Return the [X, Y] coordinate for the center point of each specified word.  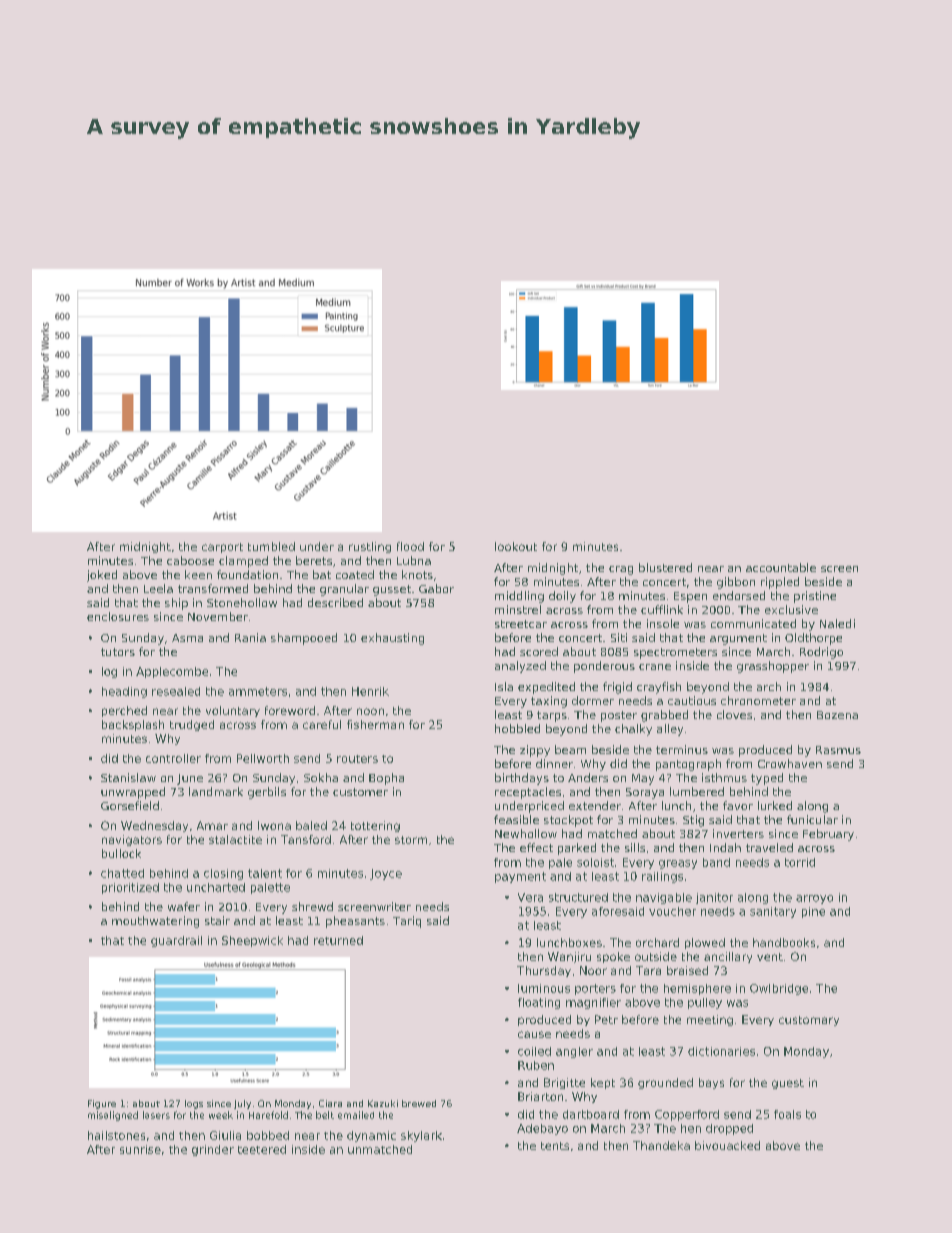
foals [787, 1114]
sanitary [773, 912]
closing [223, 874]
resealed [176, 691]
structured [578, 897]
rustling [370, 547]
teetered [262, 1149]
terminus [682, 749]
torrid [800, 862]
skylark [421, 1136]
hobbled [517, 728]
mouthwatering [155, 922]
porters [595, 989]
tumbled [271, 546]
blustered [665, 567]
